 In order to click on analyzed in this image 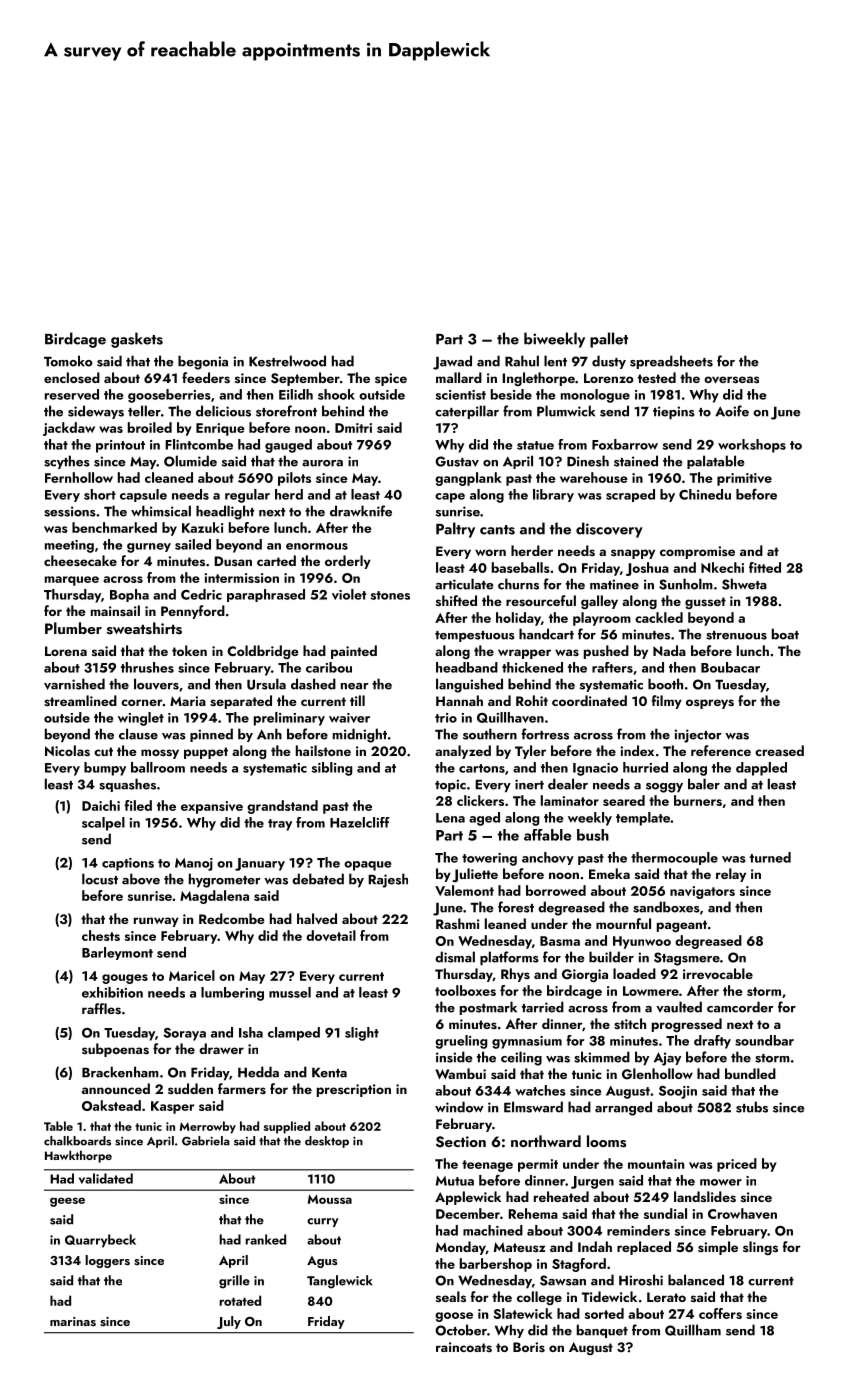, I will do `click(463, 752)`.
